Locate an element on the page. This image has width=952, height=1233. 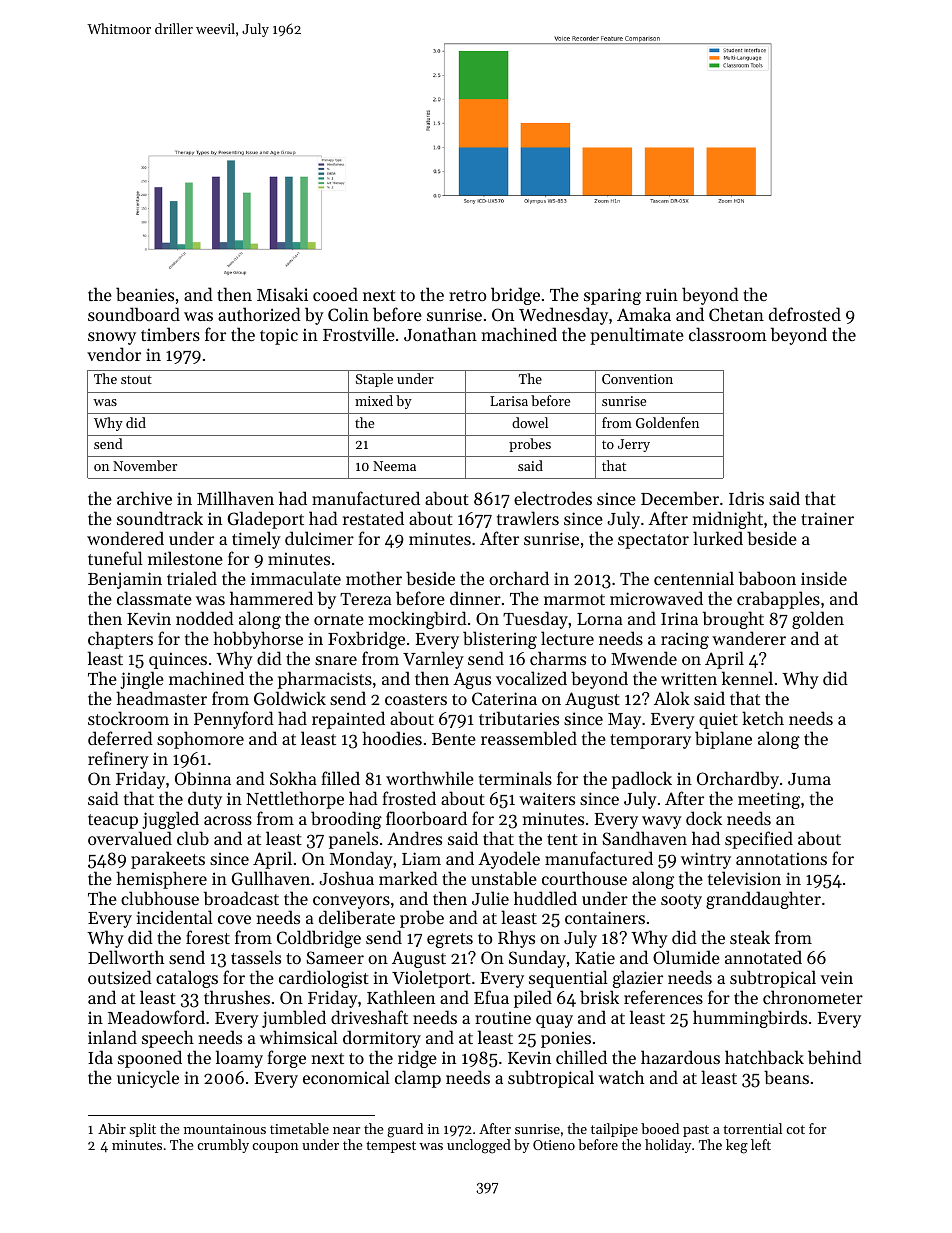
Goldwick is located at coordinates (290, 698).
